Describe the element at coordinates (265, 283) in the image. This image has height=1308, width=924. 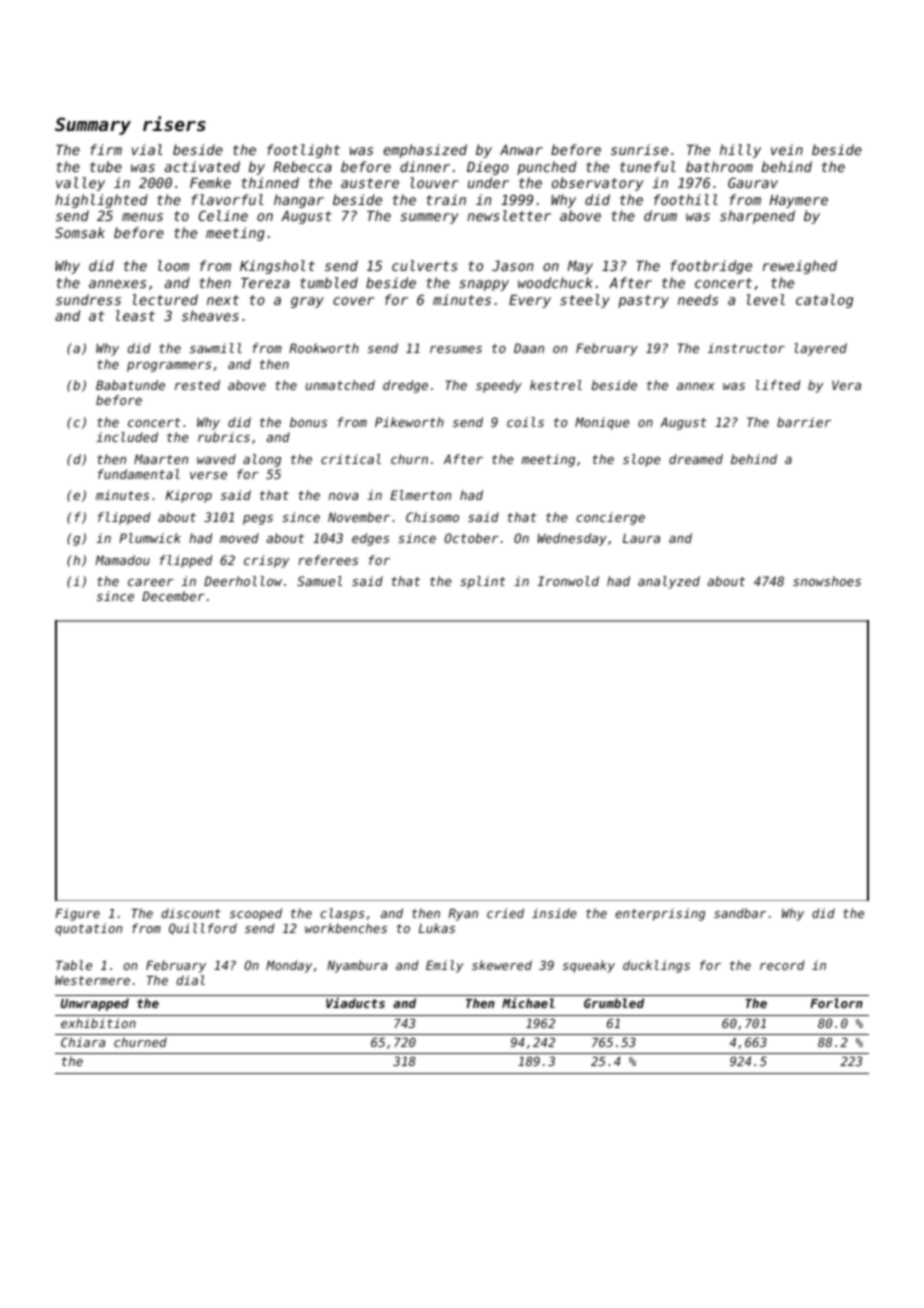
I see `Tereza` at that location.
